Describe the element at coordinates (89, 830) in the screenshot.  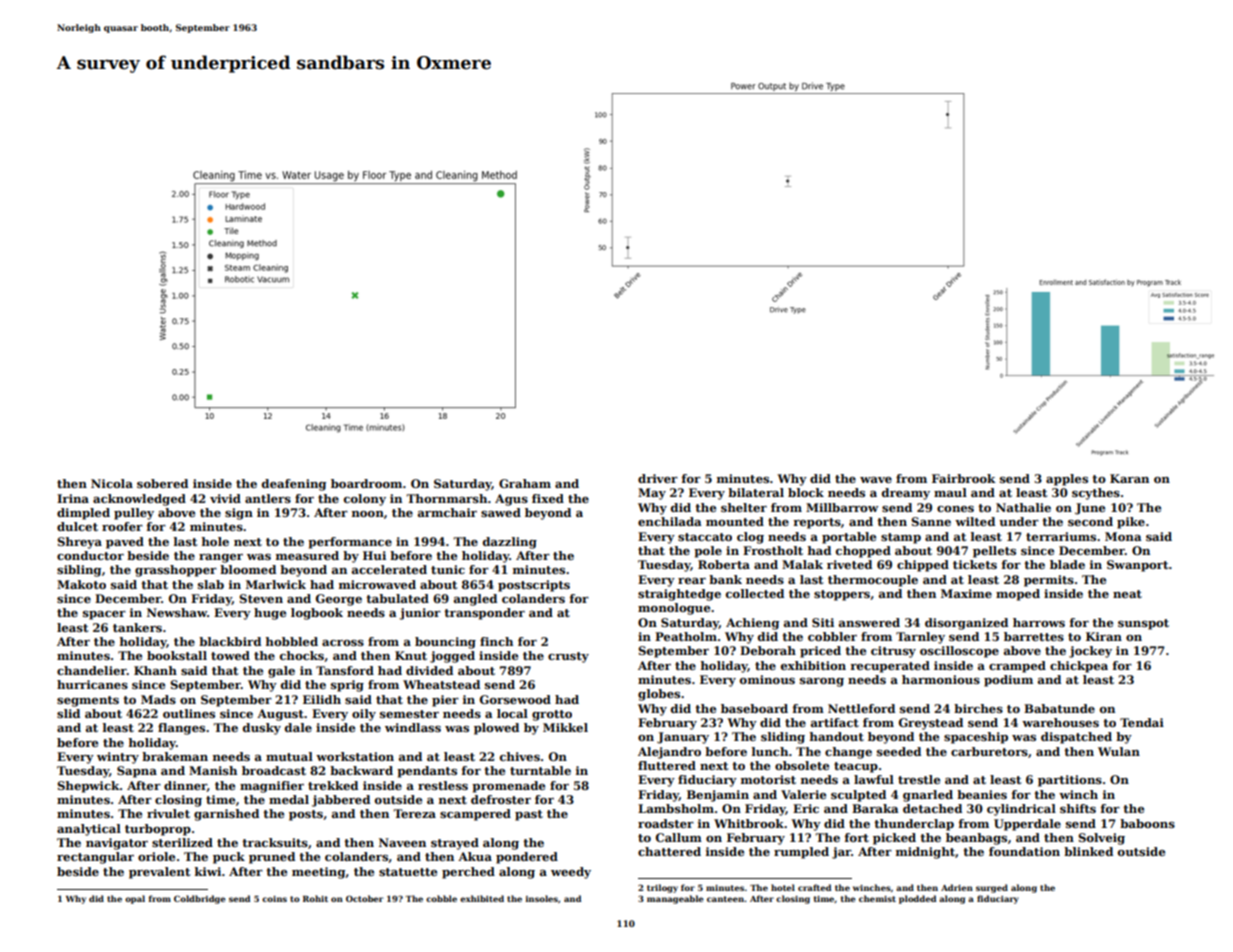
I see `analytical` at that location.
